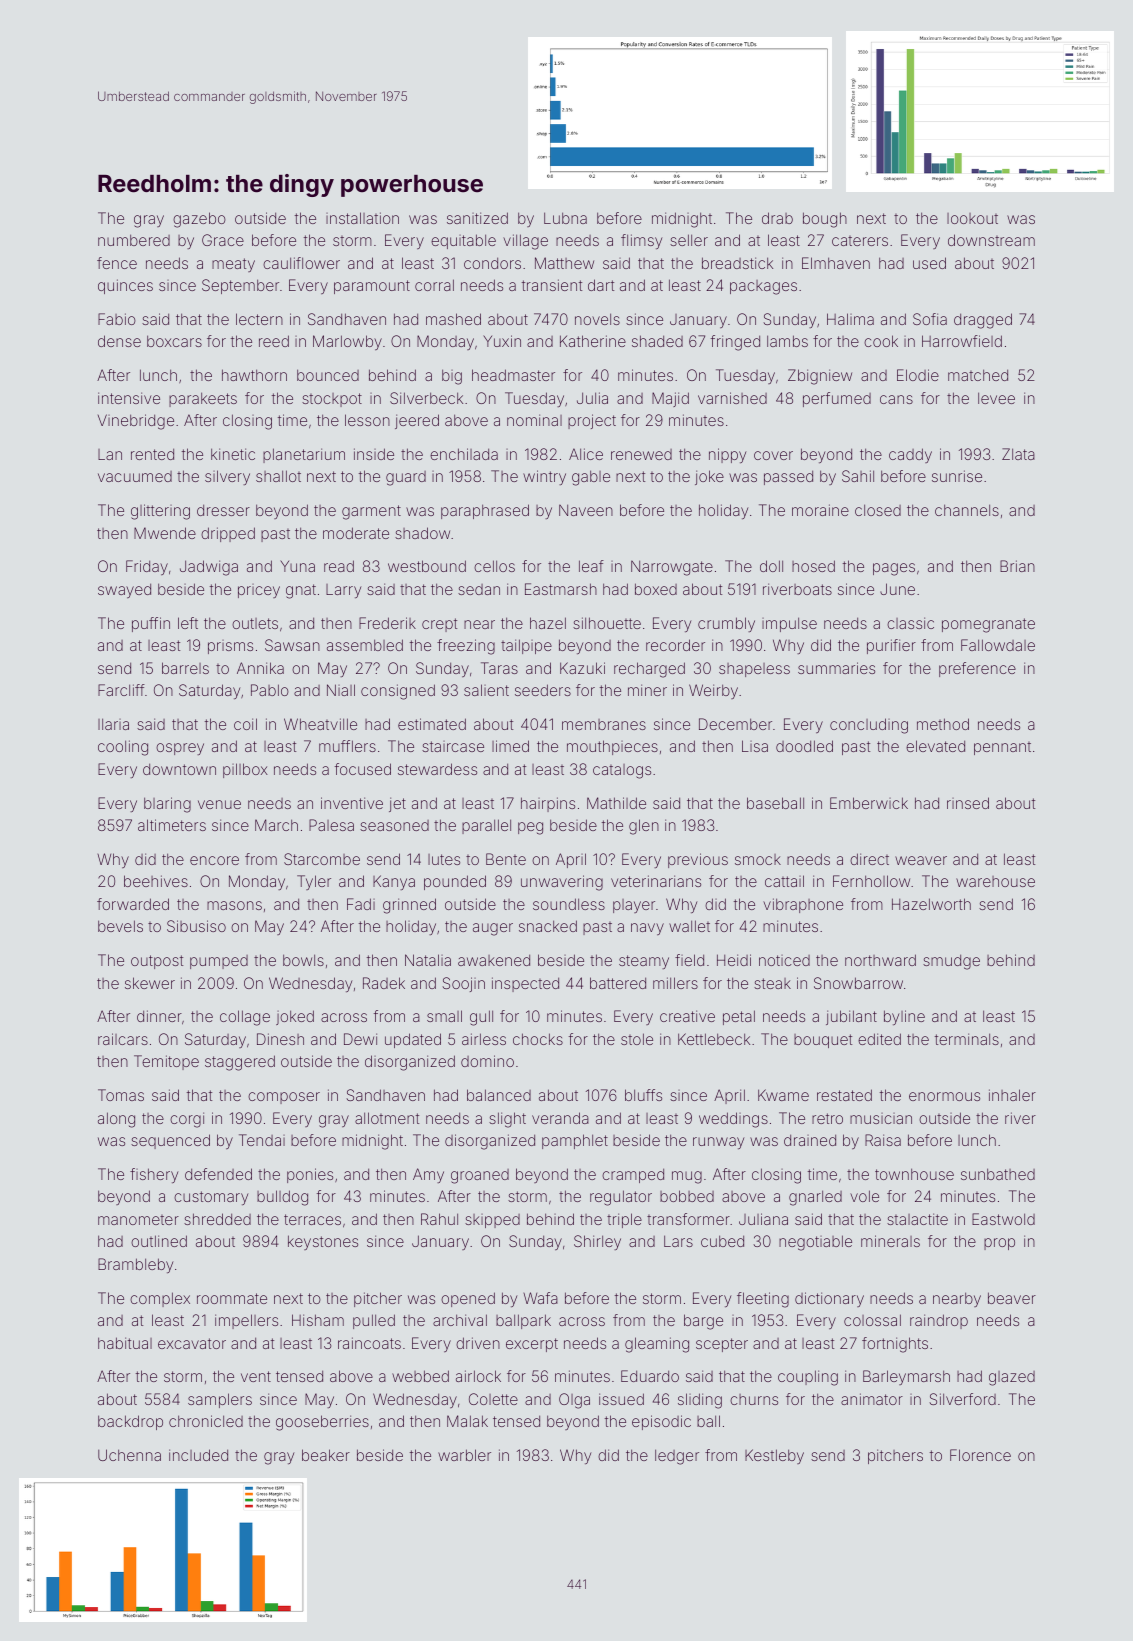 This document has width=1133, height=1641. Describe the element at coordinates (544, 477) in the document. I see `wintry` at that location.
